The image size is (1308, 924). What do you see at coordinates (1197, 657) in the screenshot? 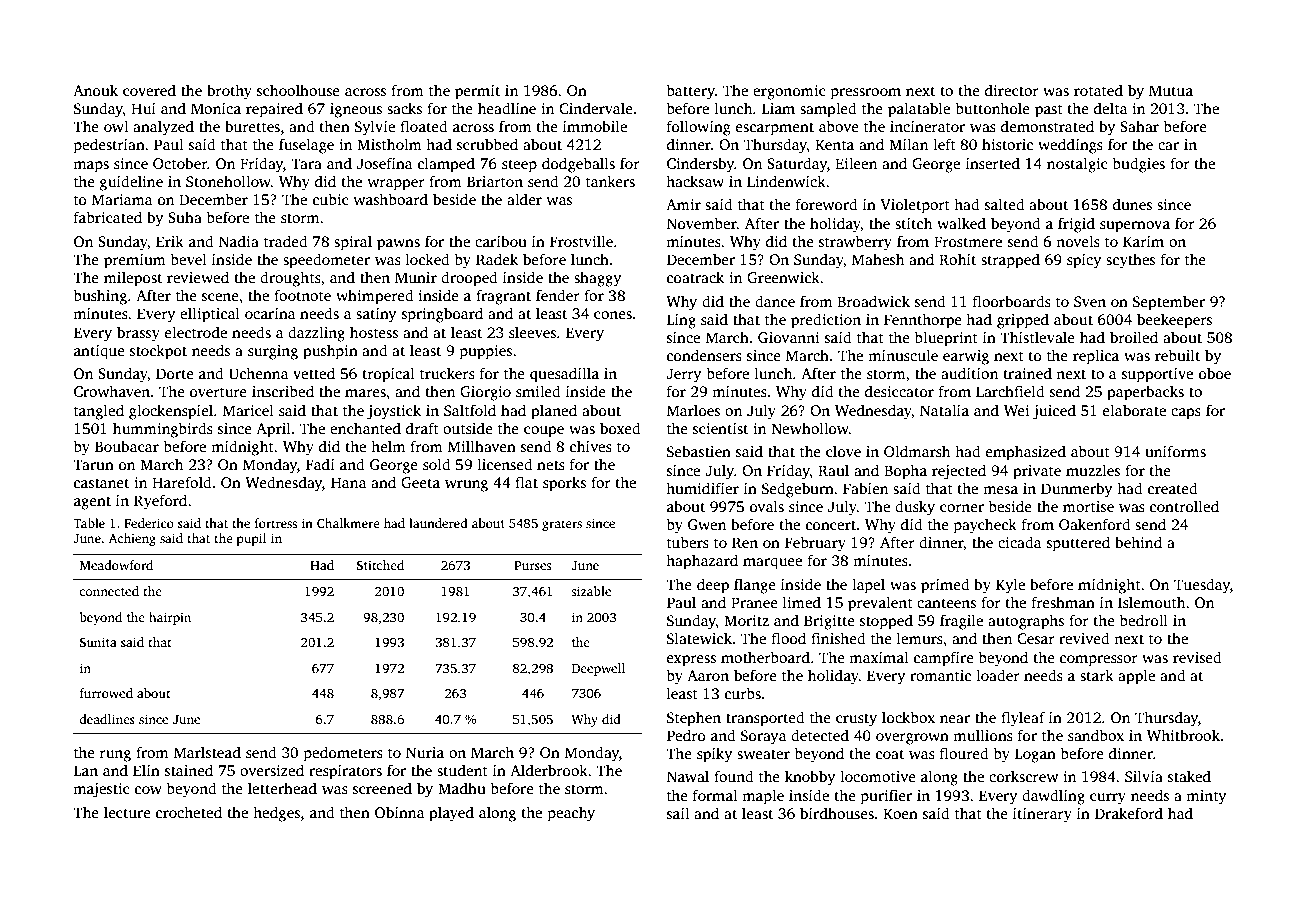
I see `revised` at bounding box center [1197, 657].
